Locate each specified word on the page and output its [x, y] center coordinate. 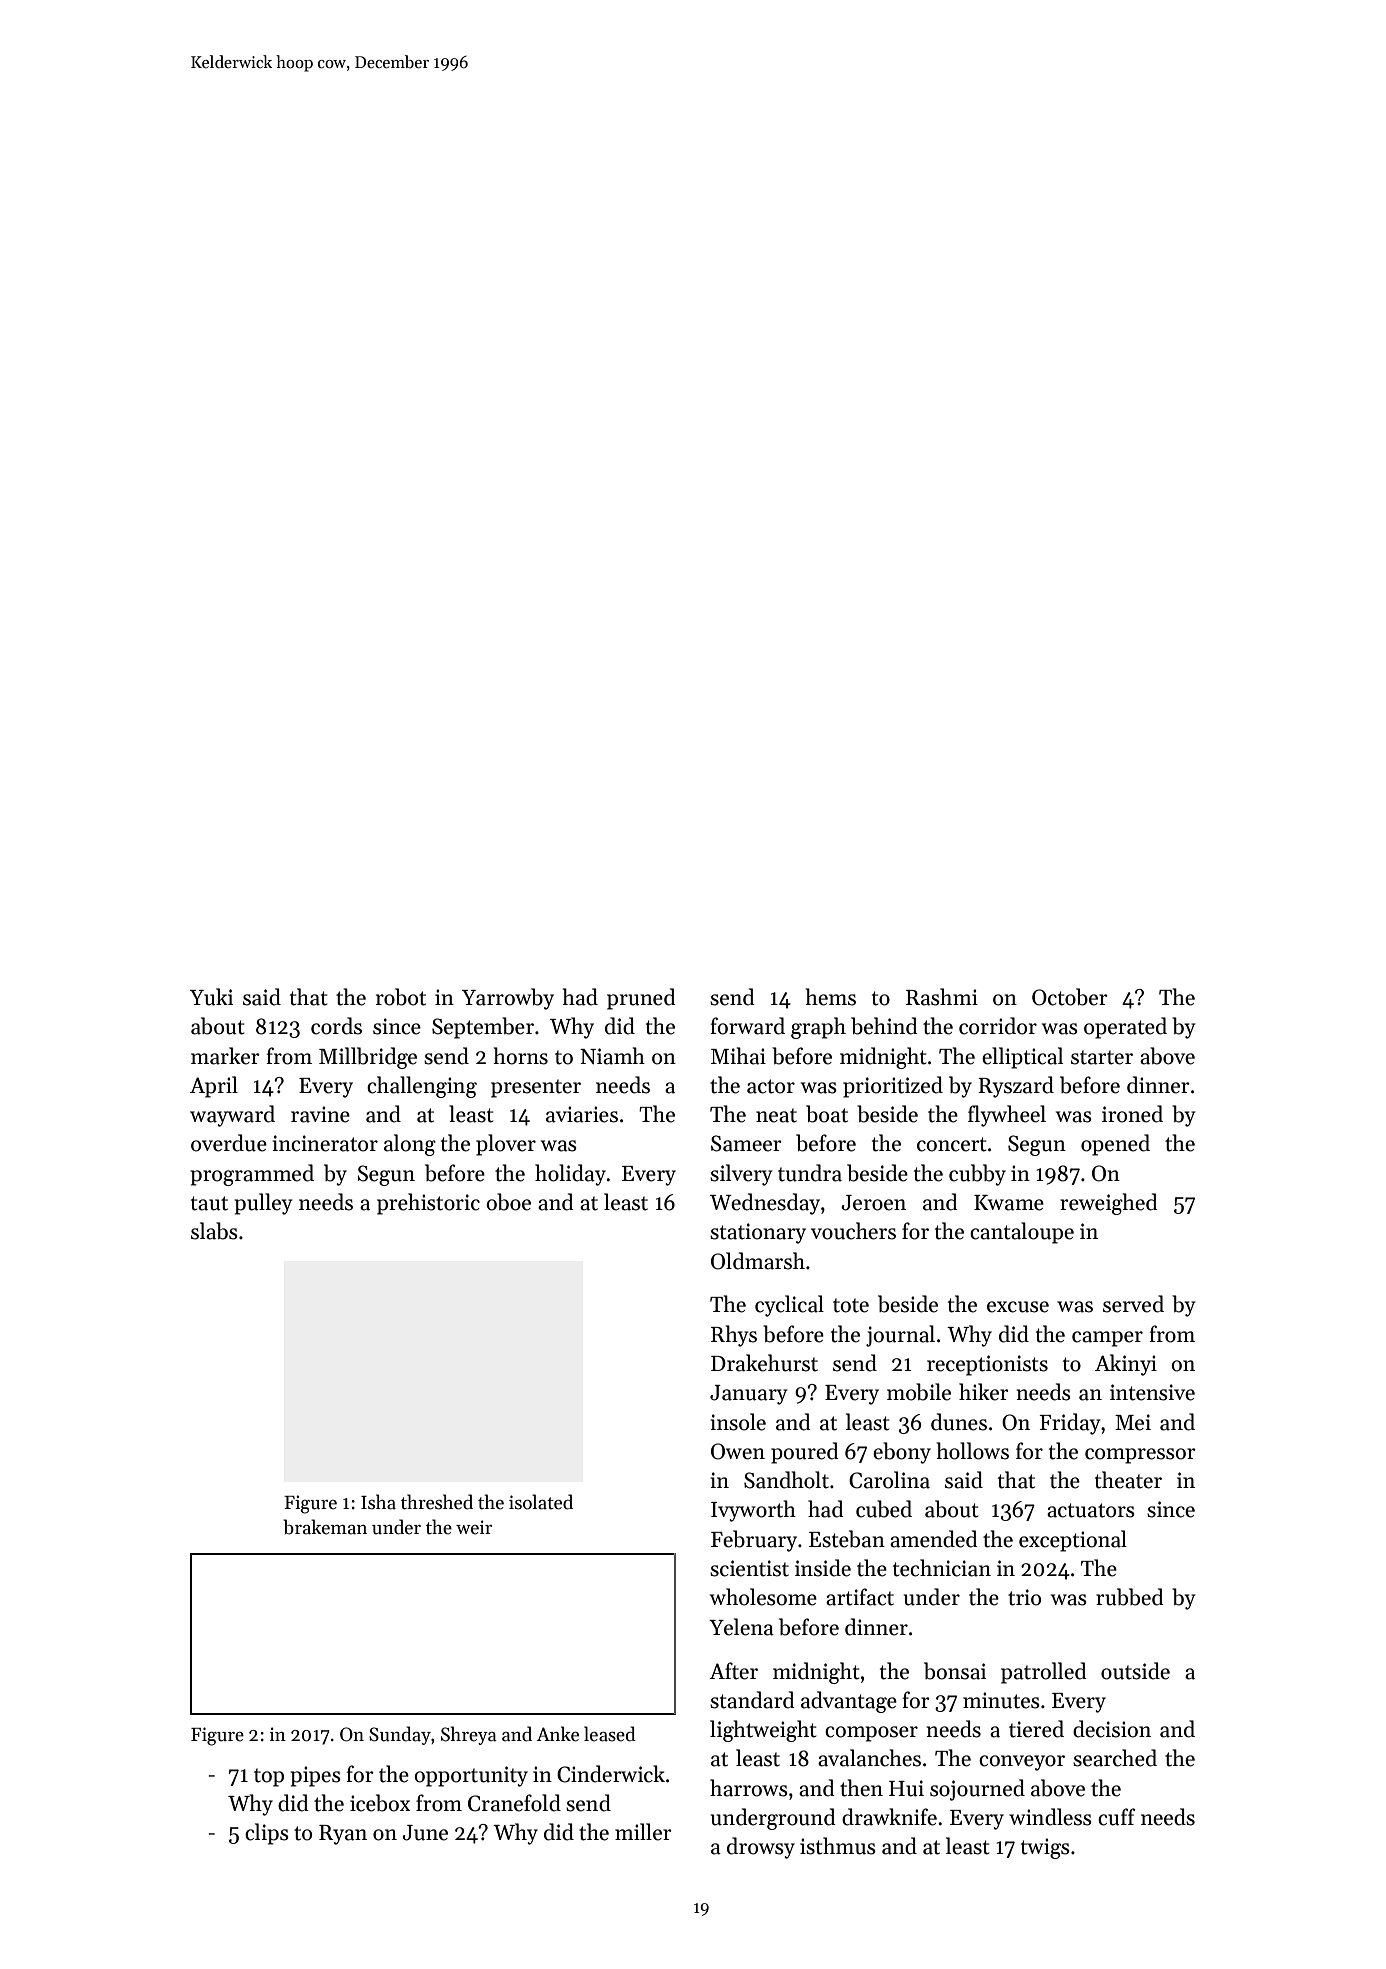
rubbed [1130, 1597]
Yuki [211, 997]
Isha [378, 1502]
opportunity [471, 1776]
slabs [214, 1231]
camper [1107, 1339]
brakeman [325, 1527]
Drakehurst [764, 1363]
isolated [541, 1502]
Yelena [741, 1627]
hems [831, 997]
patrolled [1044, 1673]
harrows [749, 1788]
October [1070, 997]
